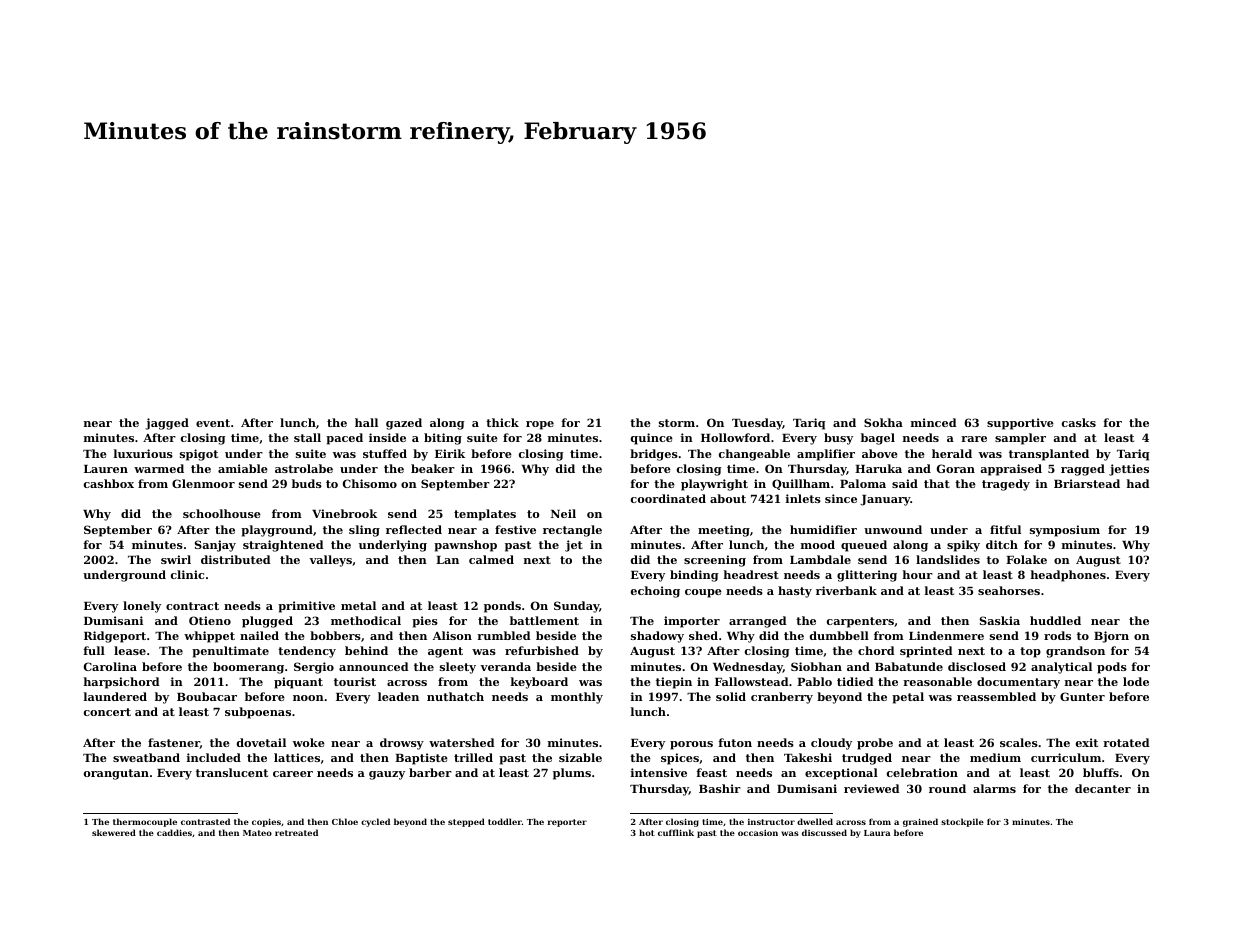 The height and width of the screenshot is (952, 1233). I want to click on Boubacar, so click(207, 696).
